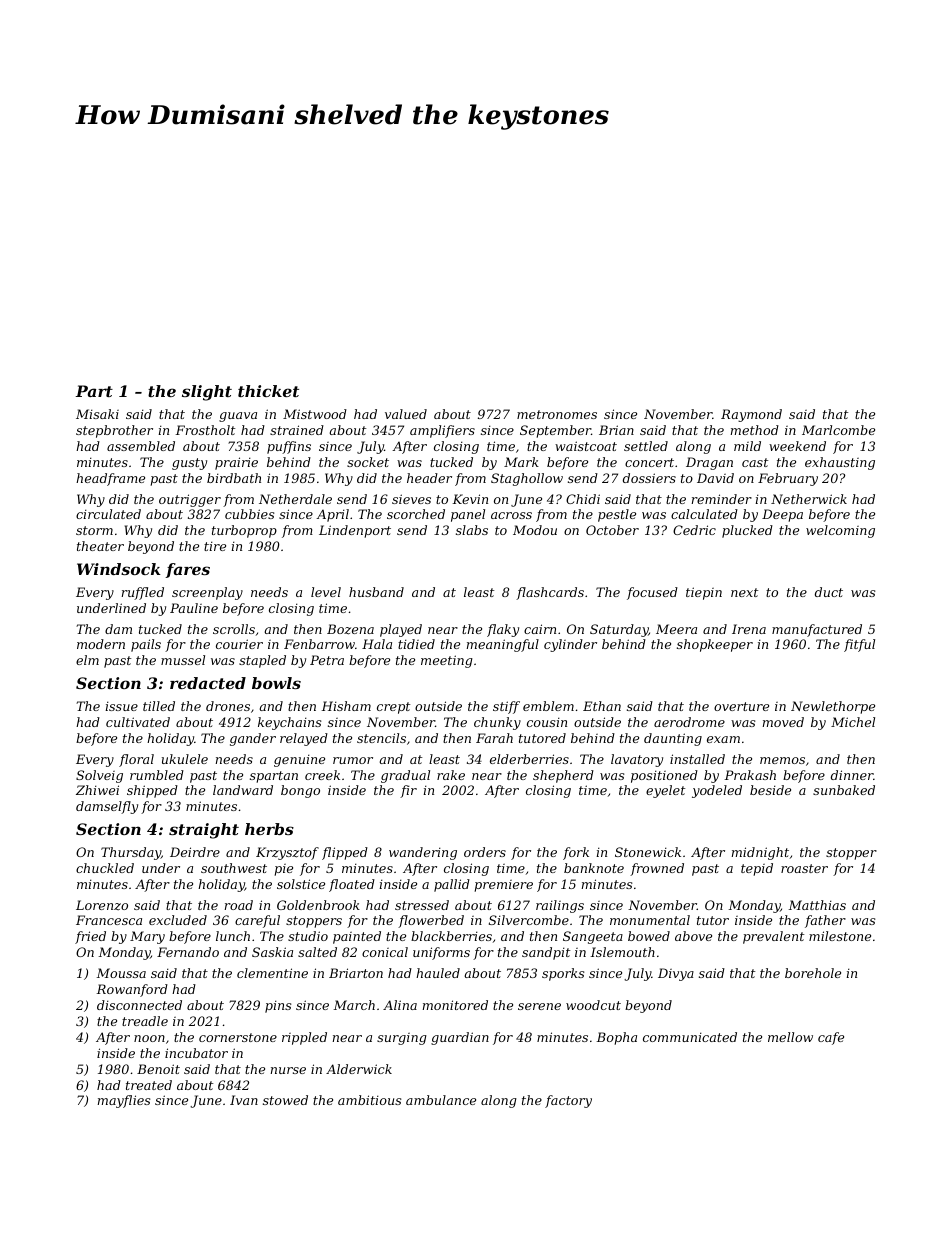  I want to click on Marlcombe, so click(838, 430).
